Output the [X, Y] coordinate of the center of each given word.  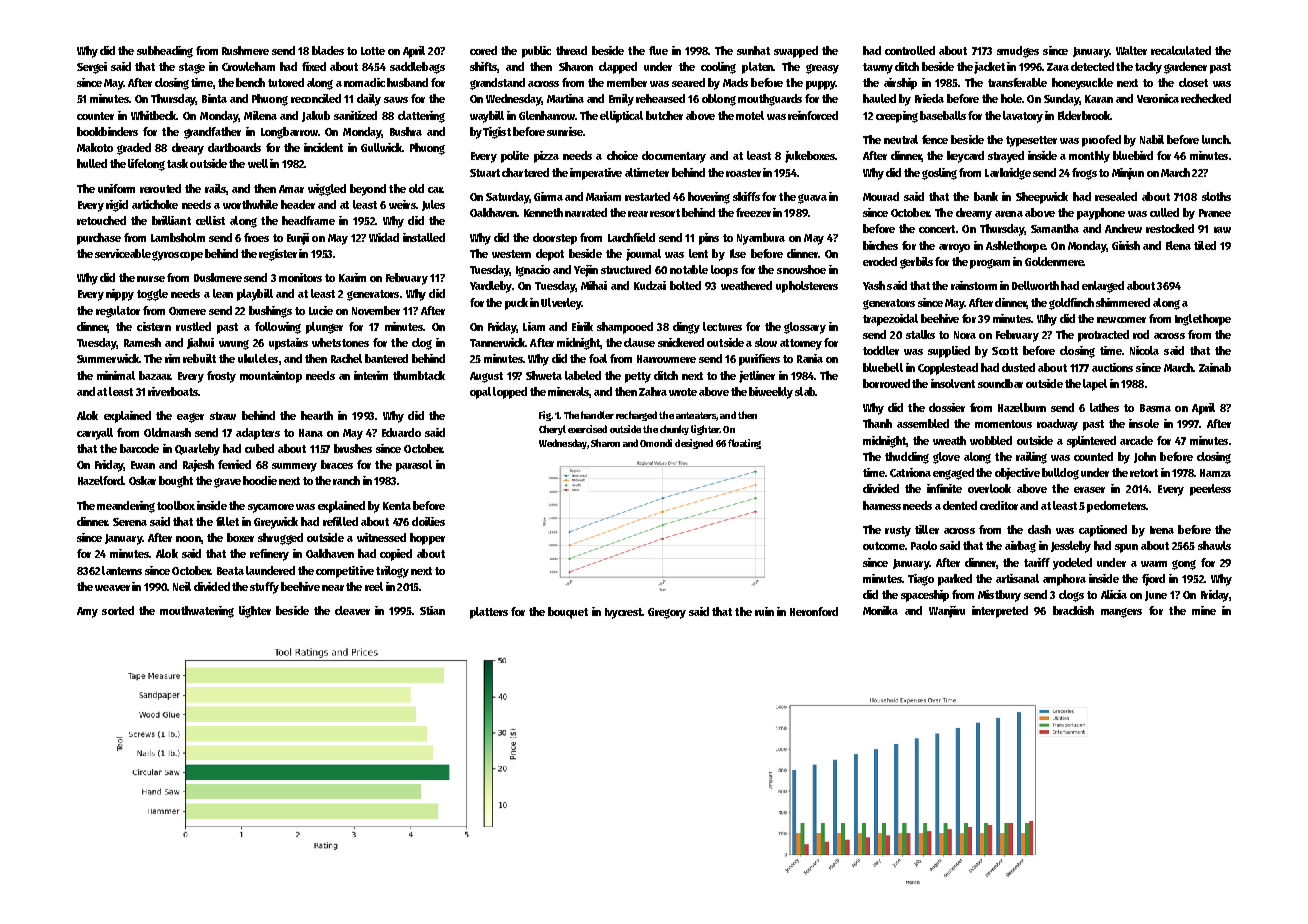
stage [192, 68]
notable [689, 269]
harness [882, 505]
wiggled [327, 190]
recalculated [1181, 50]
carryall [95, 434]
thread [571, 50]
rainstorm [974, 285]
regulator [118, 312]
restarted [647, 196]
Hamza [1215, 473]
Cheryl [552, 430]
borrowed [886, 383]
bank [986, 196]
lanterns [122, 570]
